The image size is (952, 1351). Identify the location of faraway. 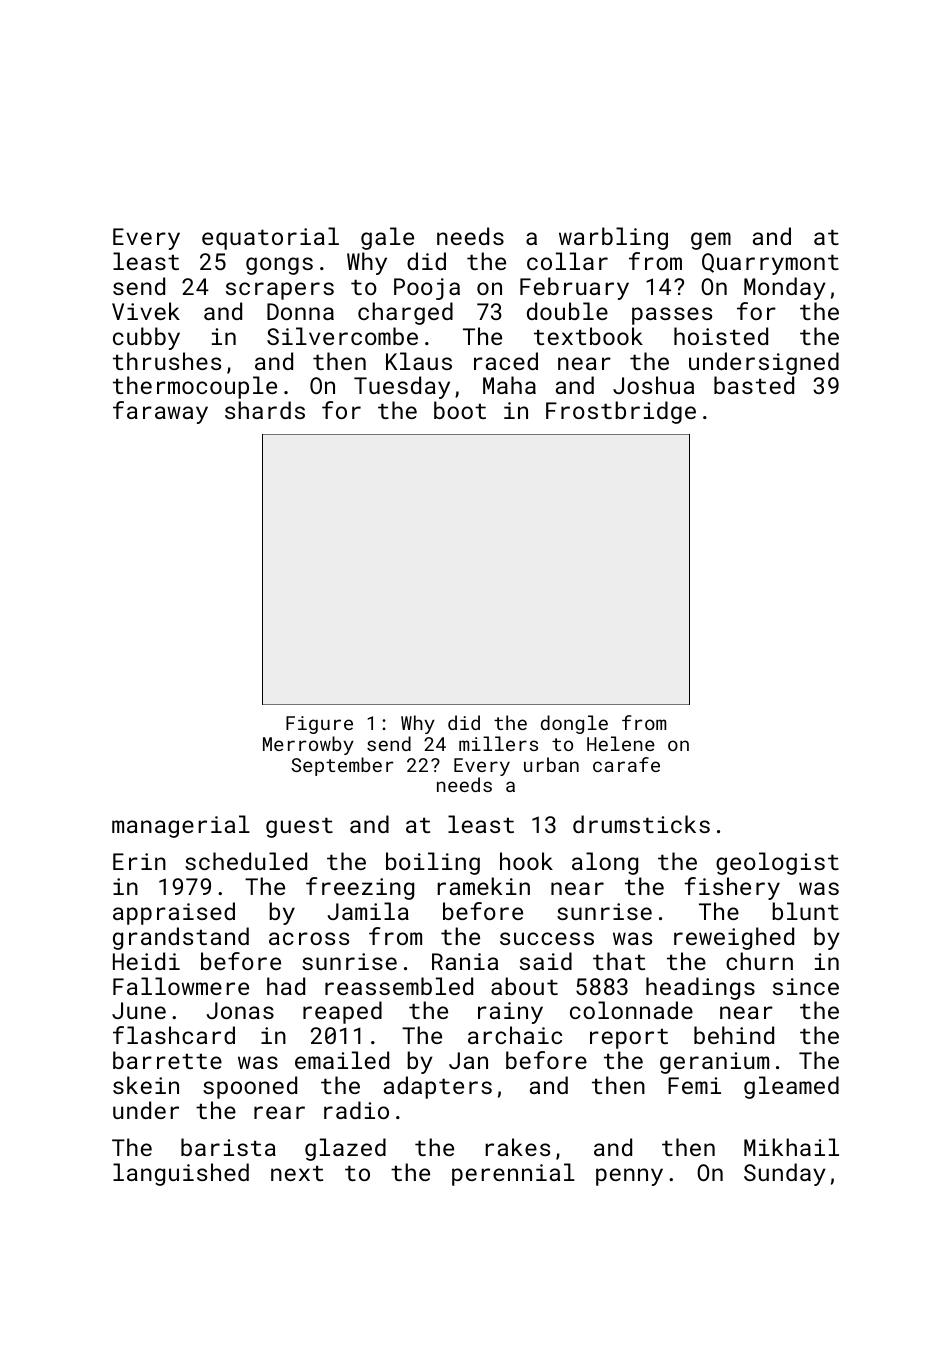
(160, 412).
